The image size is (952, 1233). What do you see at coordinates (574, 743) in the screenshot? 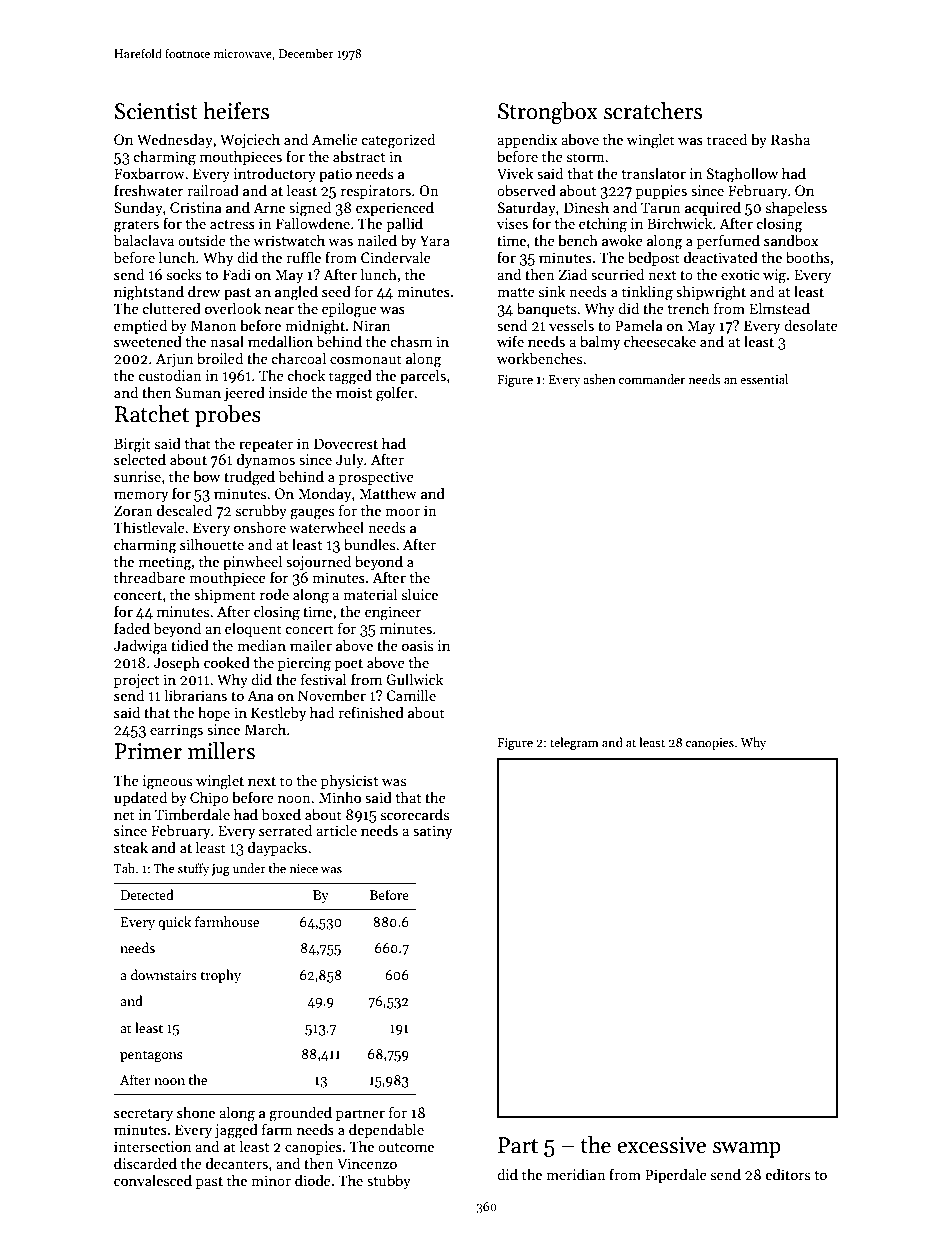
I see `telegram` at bounding box center [574, 743].
